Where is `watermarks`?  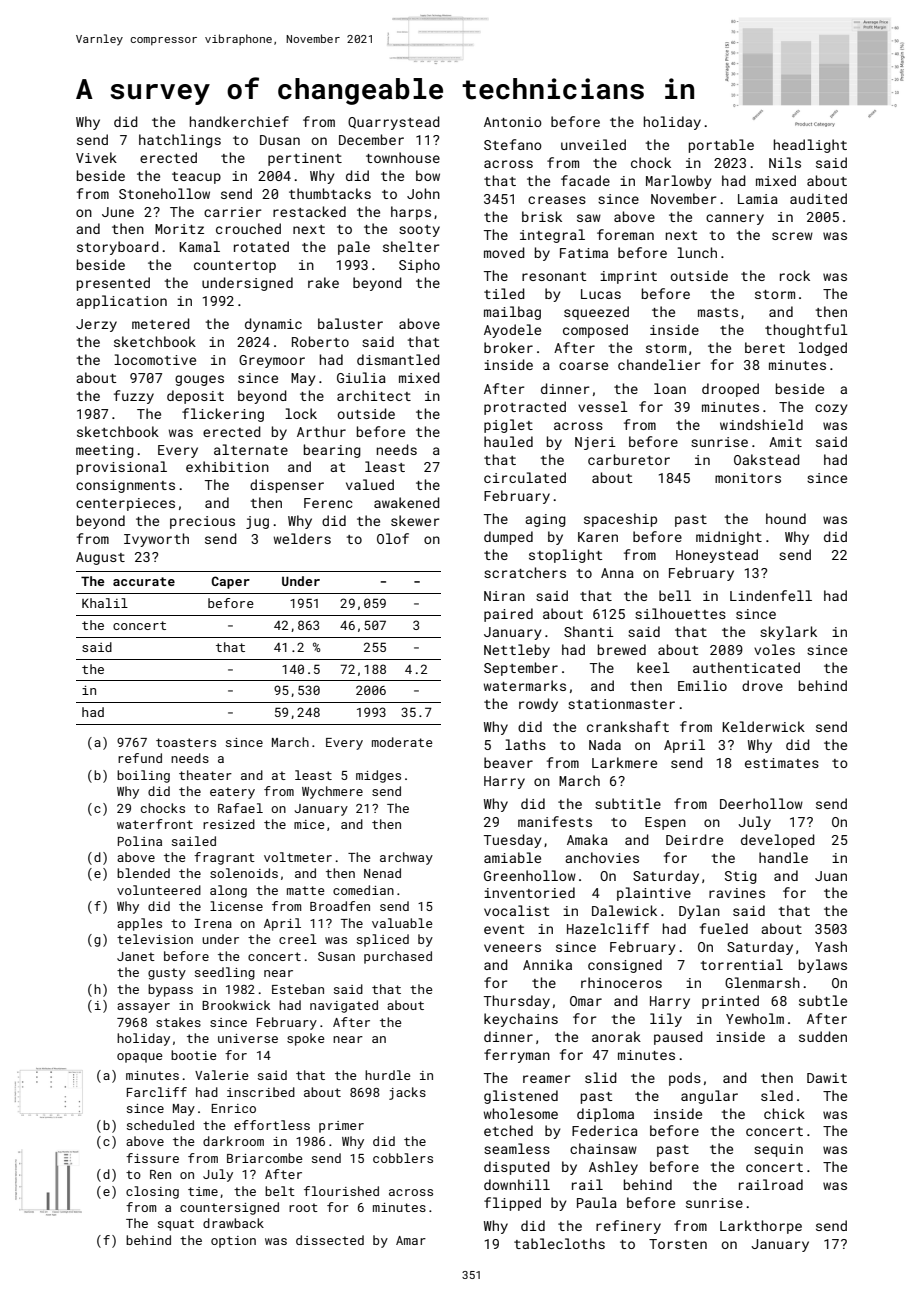 watermarks is located at coordinates (525, 685).
